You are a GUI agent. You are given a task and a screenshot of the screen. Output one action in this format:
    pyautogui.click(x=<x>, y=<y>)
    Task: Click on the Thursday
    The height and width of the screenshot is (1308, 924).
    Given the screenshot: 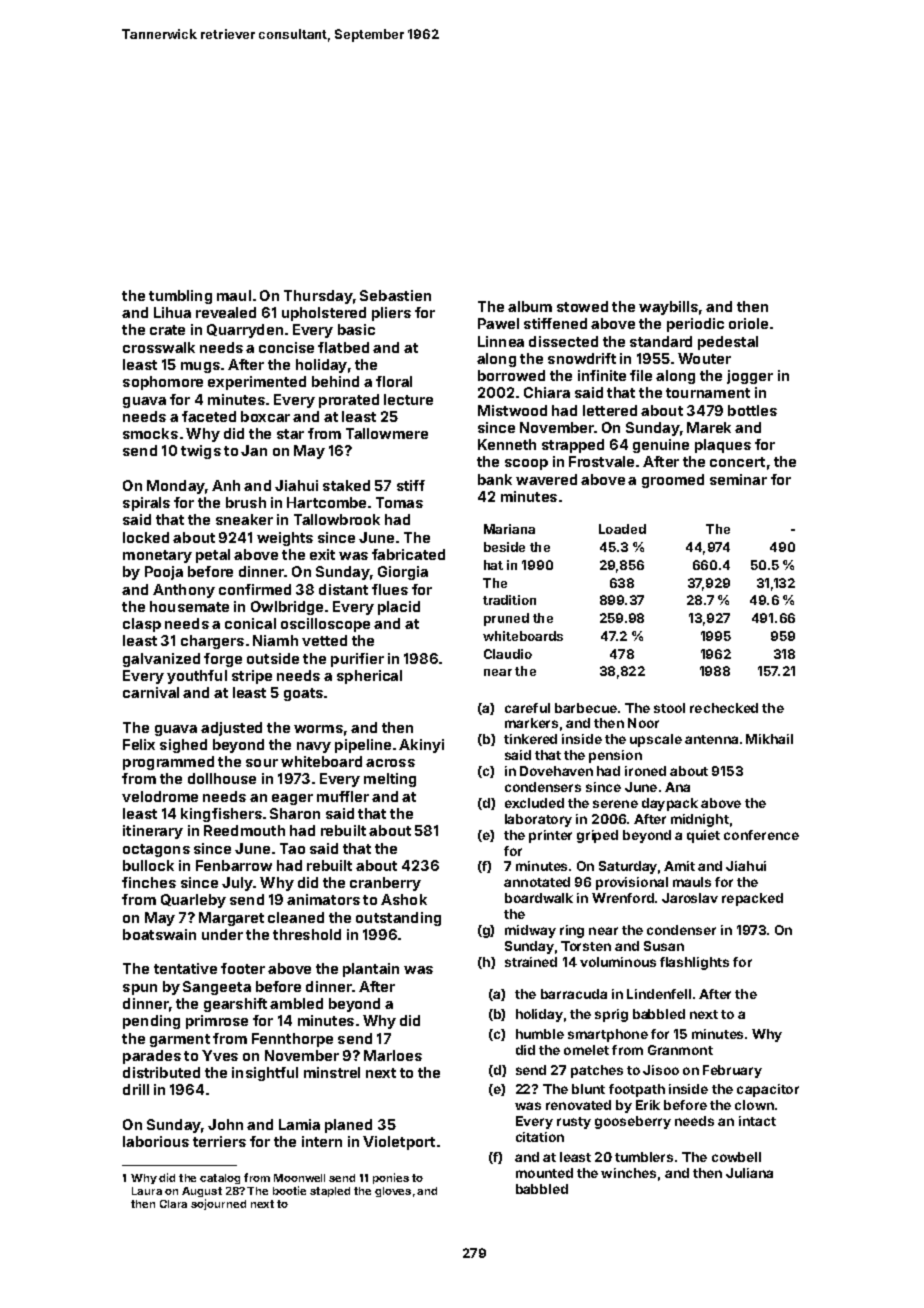 What is the action you would take?
    pyautogui.click(x=318, y=297)
